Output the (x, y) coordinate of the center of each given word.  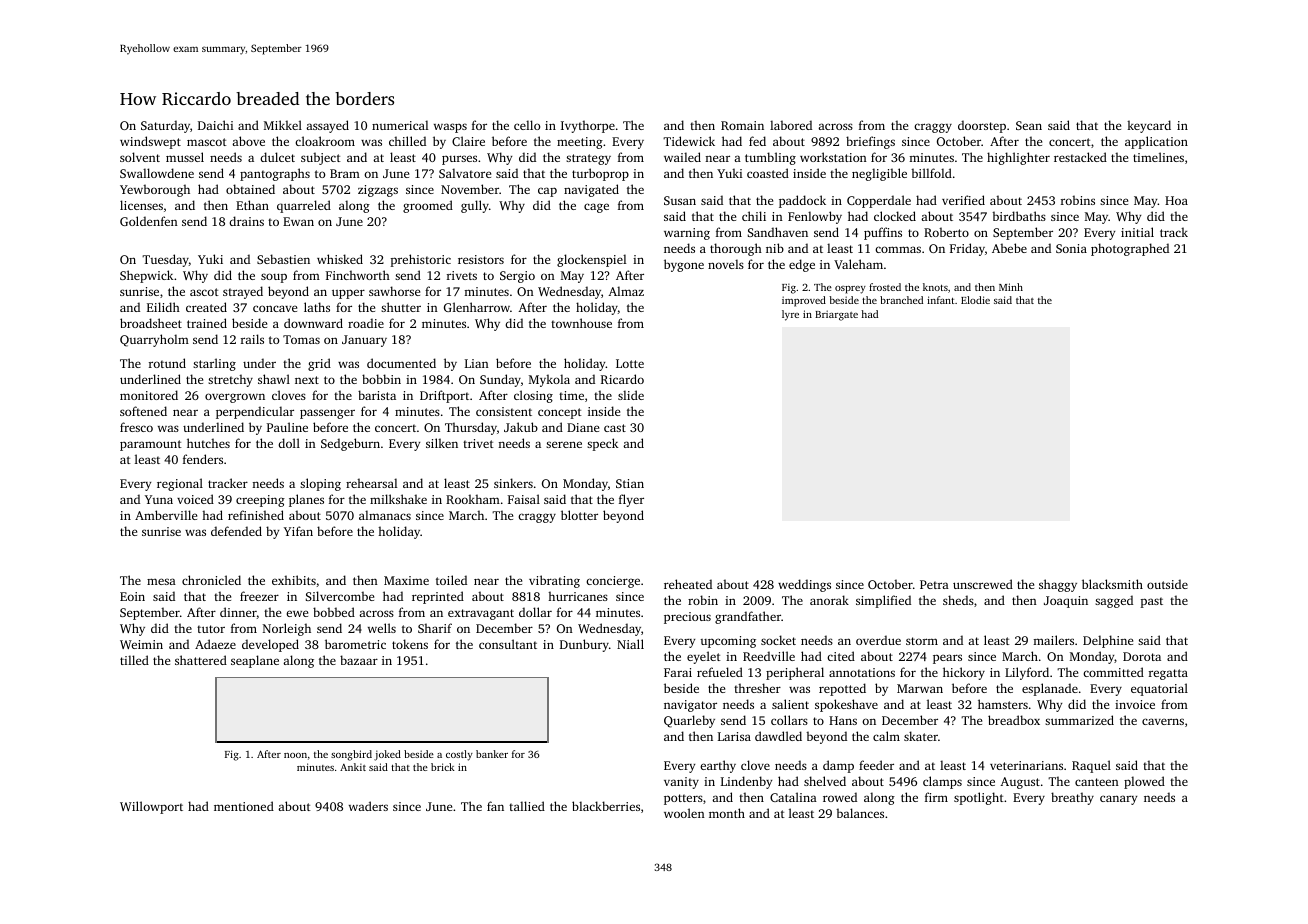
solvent (140, 157)
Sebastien (283, 259)
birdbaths (1019, 216)
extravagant (481, 614)
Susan (680, 200)
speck (602, 444)
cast (615, 428)
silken (442, 443)
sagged (1114, 601)
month (727, 813)
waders (368, 806)
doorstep (982, 126)
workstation (833, 157)
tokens (410, 644)
